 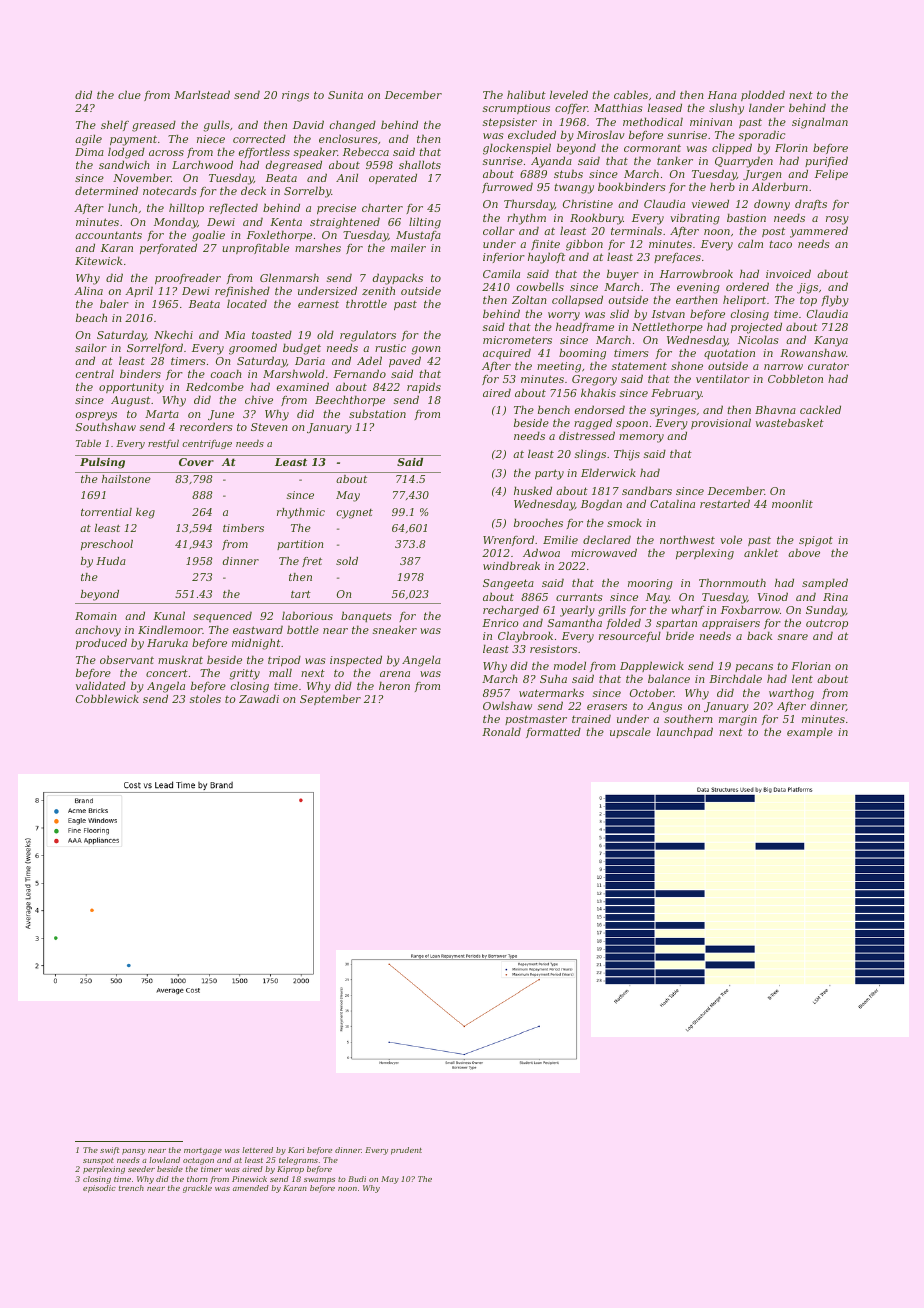 I want to click on headframe, so click(x=585, y=327).
